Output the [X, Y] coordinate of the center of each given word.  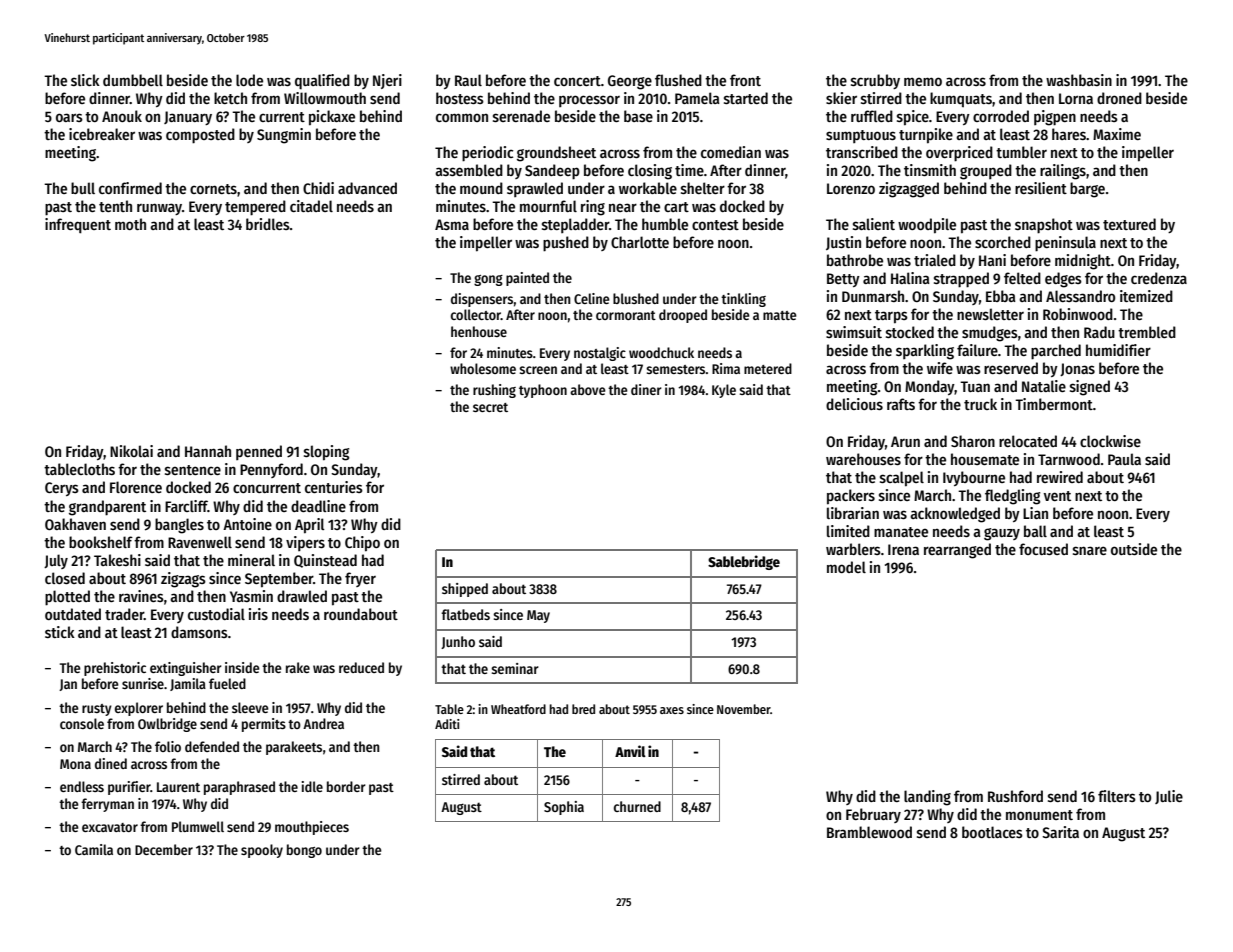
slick [85, 80]
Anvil [630, 751]
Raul [468, 80]
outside [1134, 549]
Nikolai [131, 451]
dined [111, 763]
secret [490, 407]
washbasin [1079, 80]
